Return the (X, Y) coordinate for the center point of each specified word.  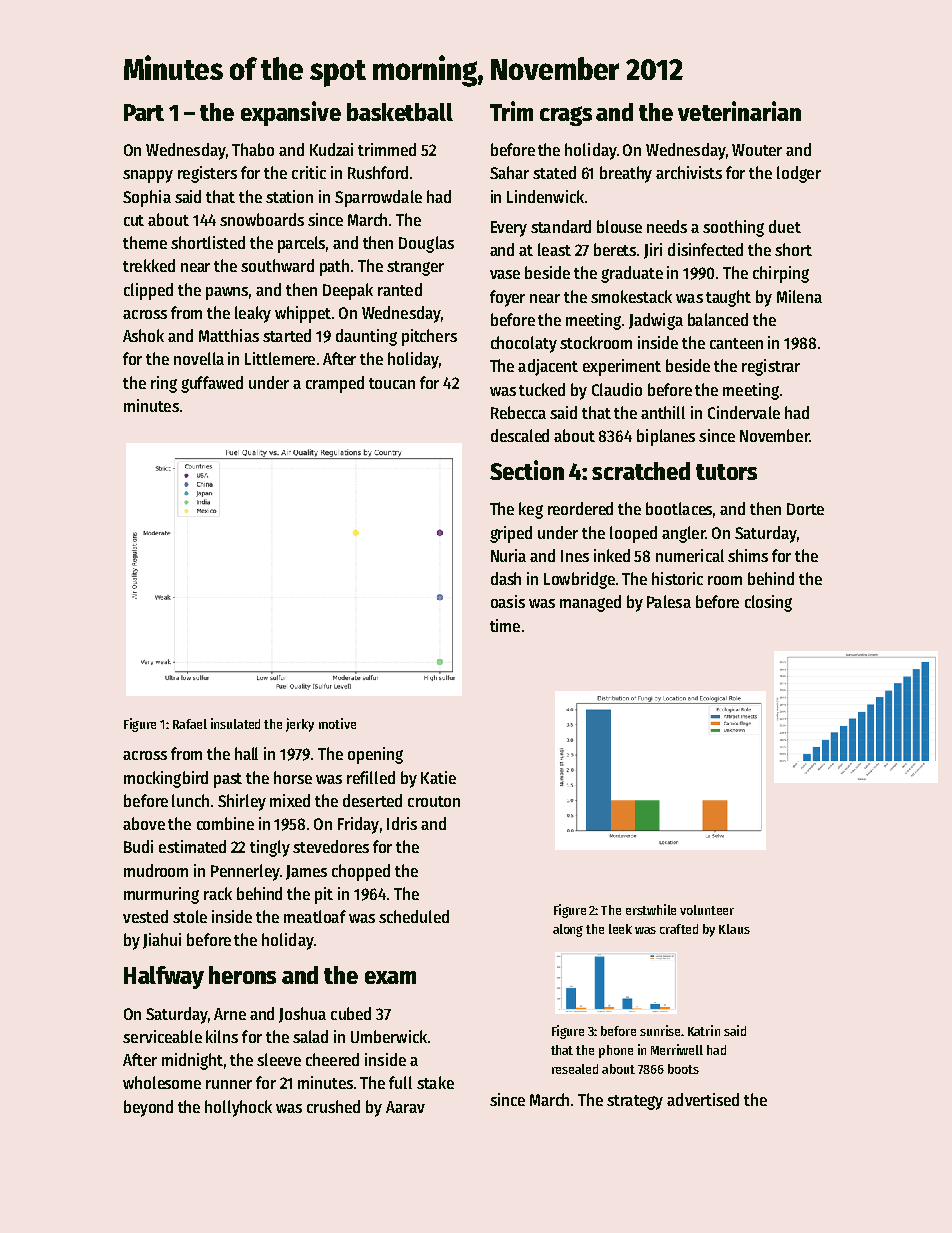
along (568, 930)
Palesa (669, 601)
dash (506, 578)
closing (768, 603)
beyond (148, 1108)
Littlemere (280, 358)
